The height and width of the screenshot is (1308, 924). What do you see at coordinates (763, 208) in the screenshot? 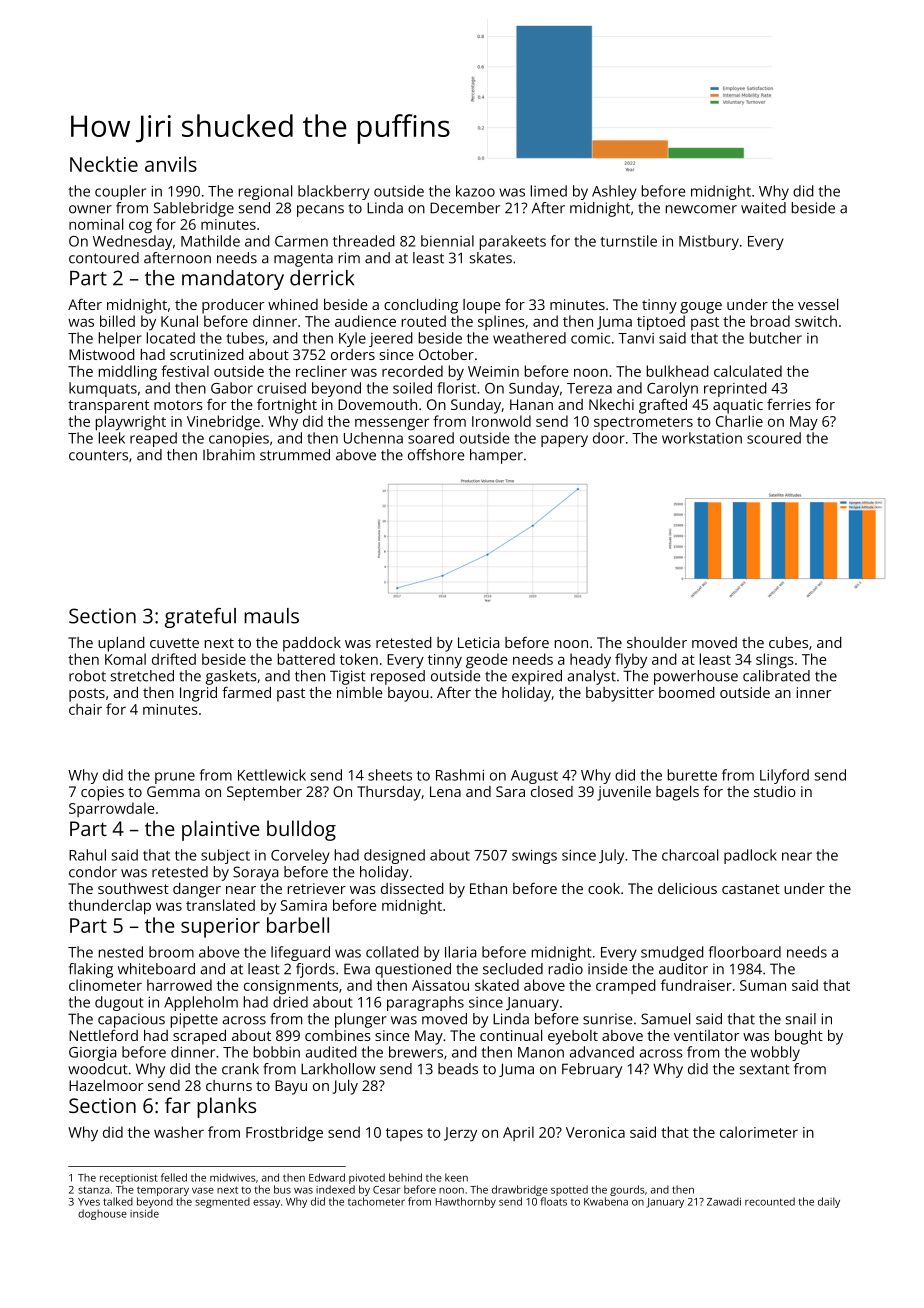
I see `waited` at bounding box center [763, 208].
